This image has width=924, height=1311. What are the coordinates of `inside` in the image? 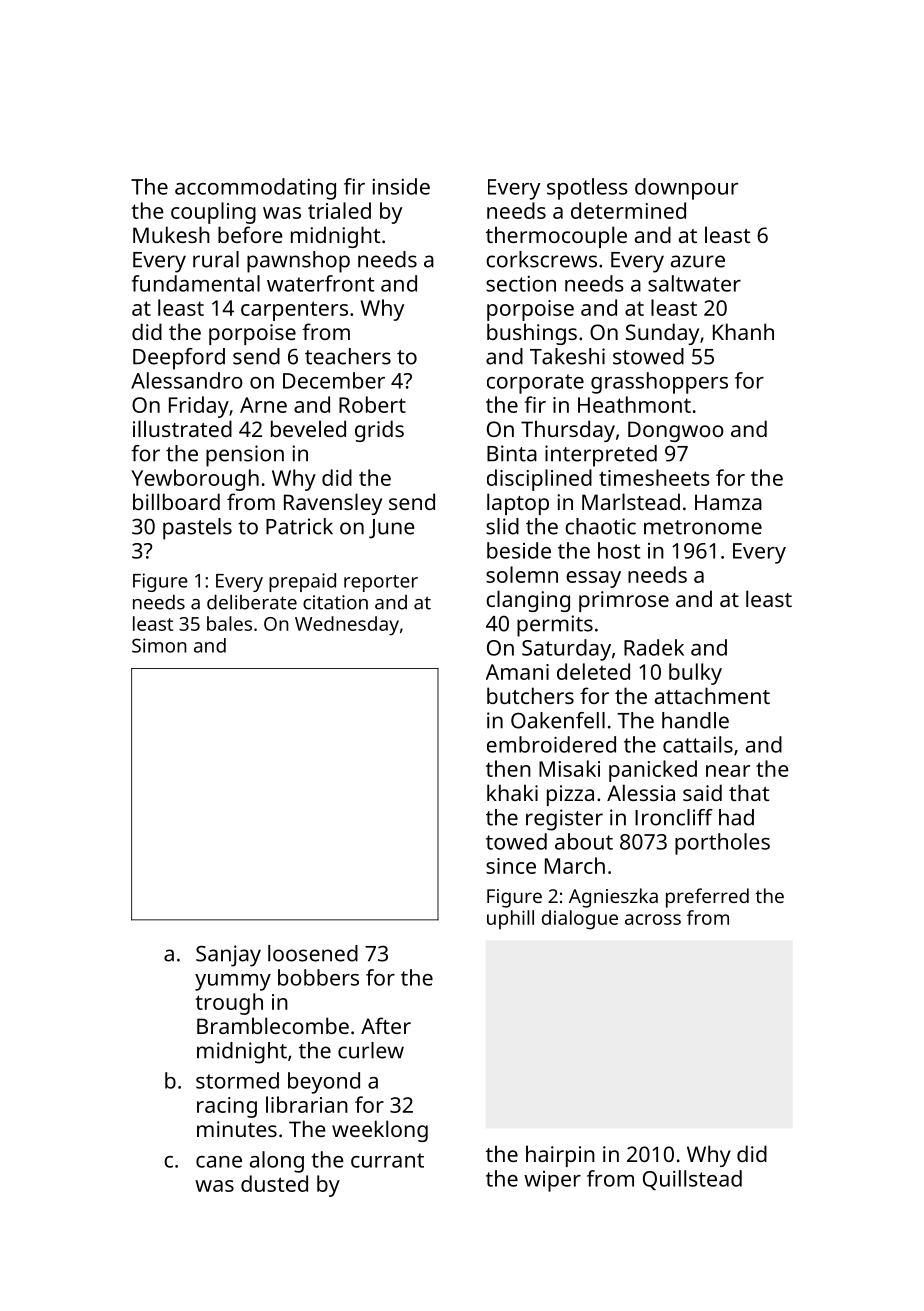 It's located at (401, 186).
